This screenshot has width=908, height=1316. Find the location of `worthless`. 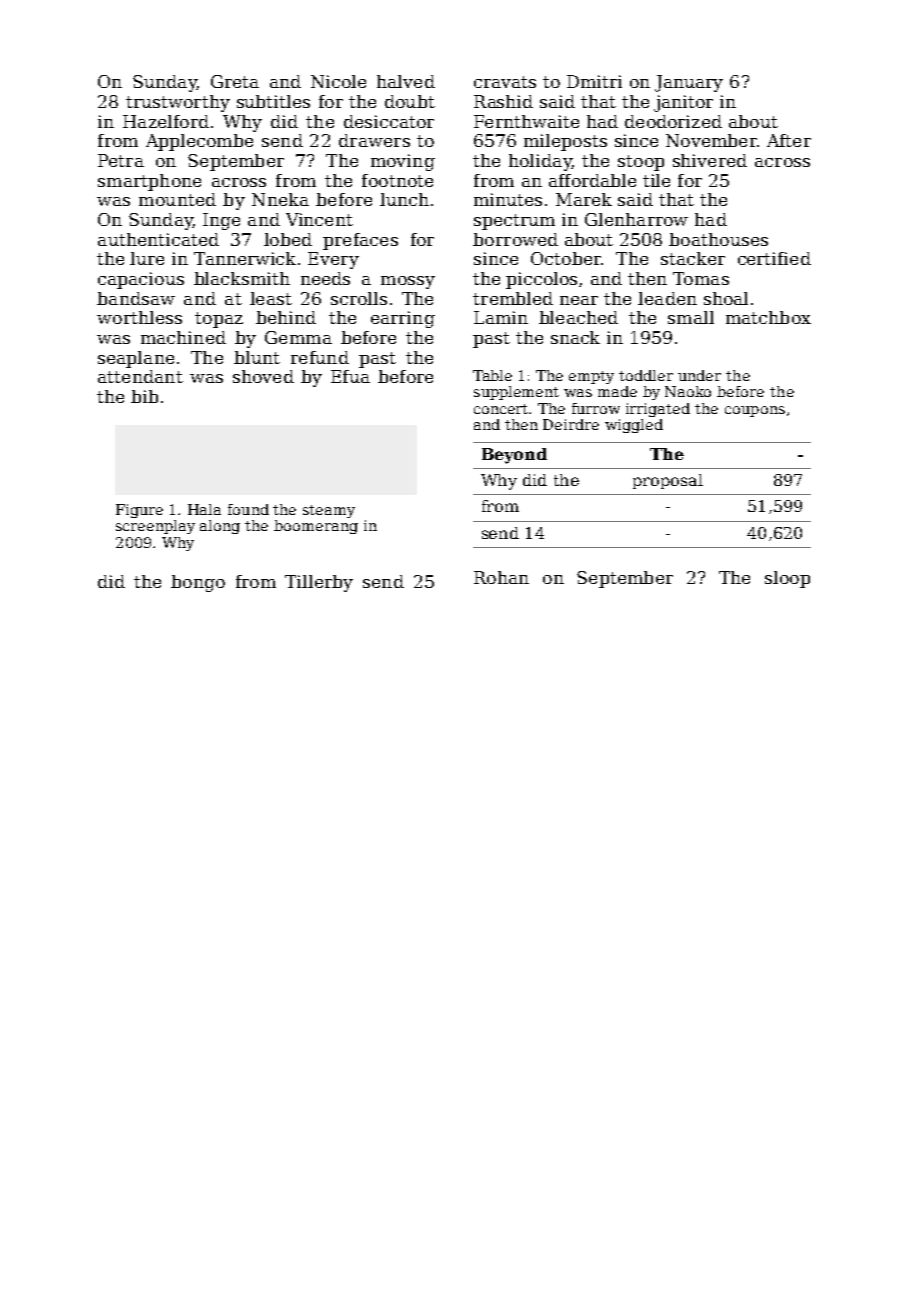

worthless is located at coordinates (139, 317).
